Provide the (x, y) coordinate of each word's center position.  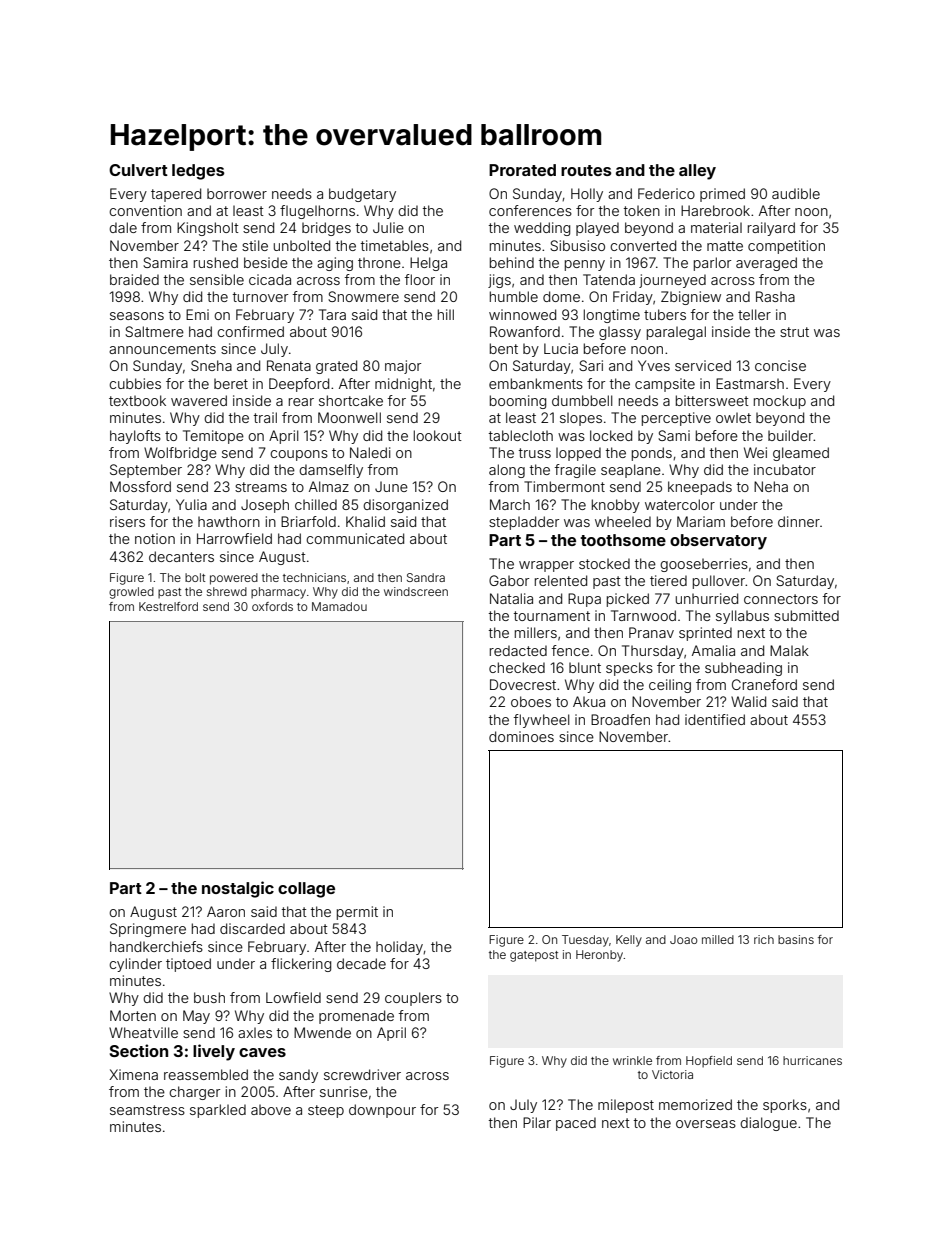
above (271, 1109)
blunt (585, 667)
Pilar (537, 1122)
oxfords (272, 606)
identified (715, 719)
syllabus (742, 617)
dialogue (768, 1124)
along (507, 471)
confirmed (250, 331)
